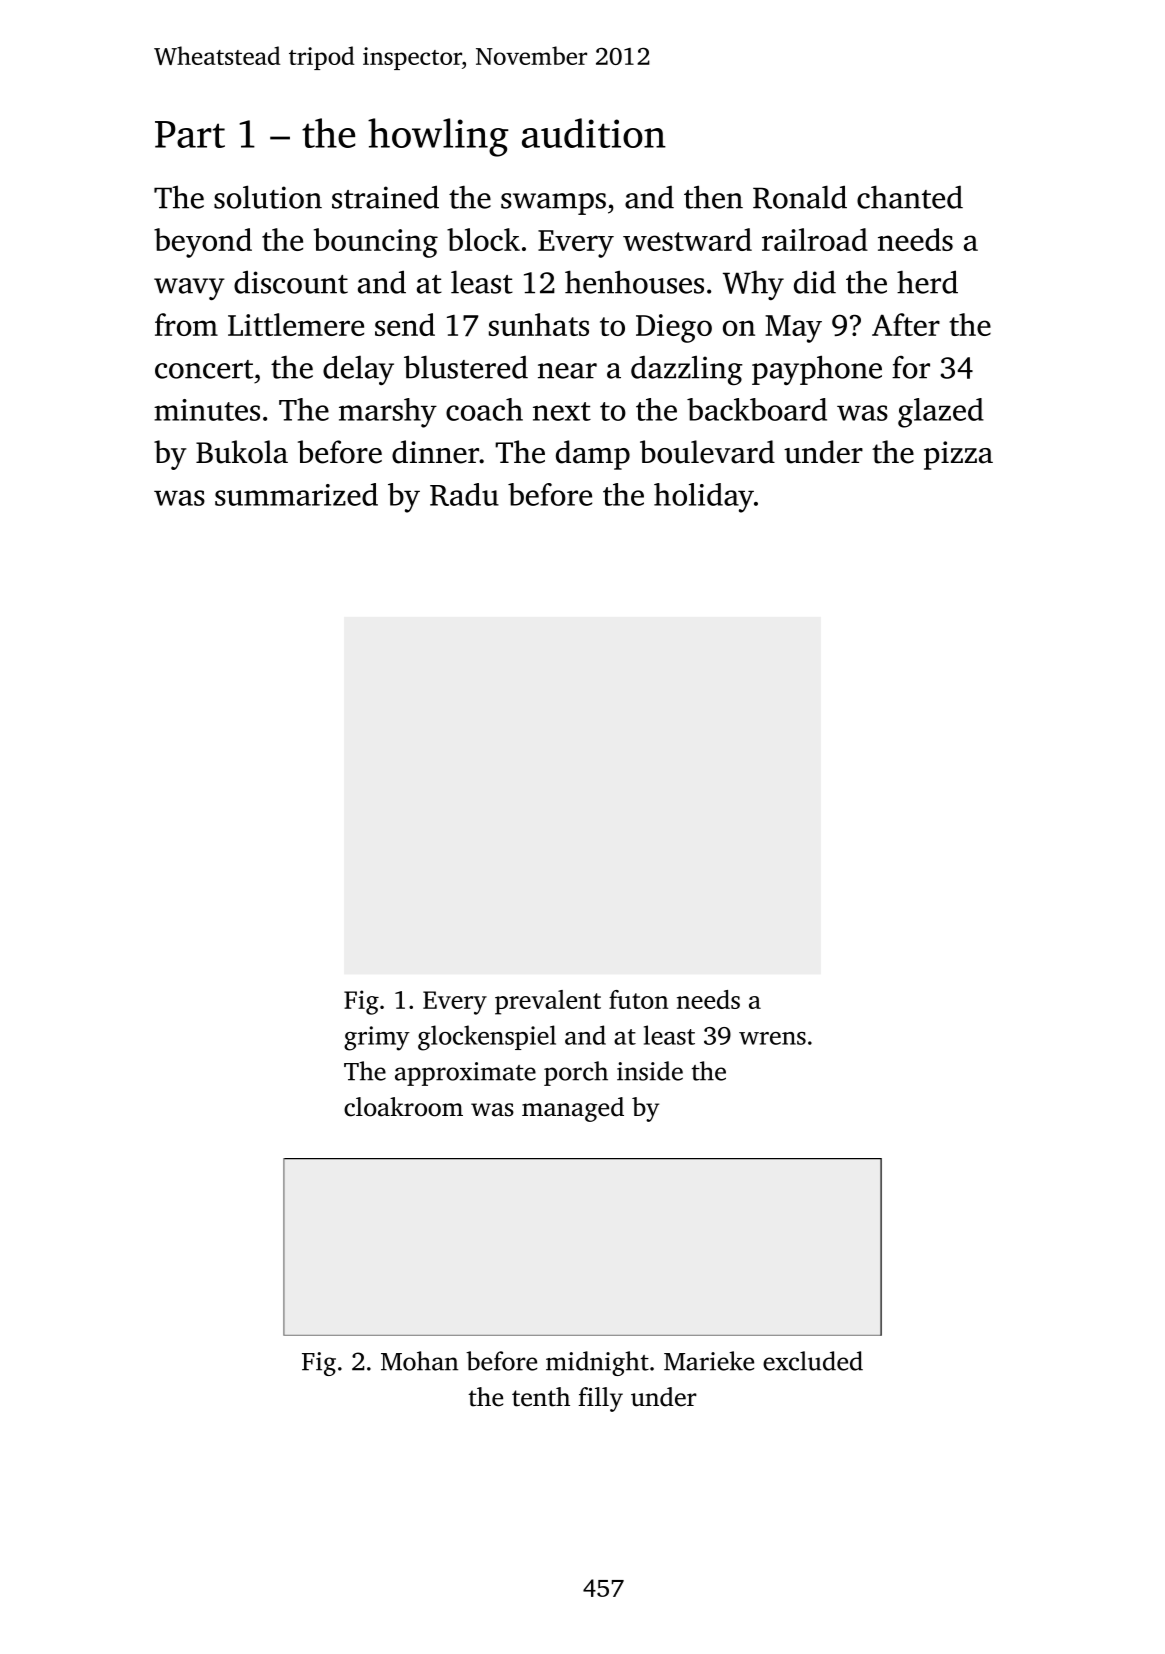 This image has height=1654, width=1165. What do you see at coordinates (593, 455) in the image?
I see `damp` at bounding box center [593, 455].
